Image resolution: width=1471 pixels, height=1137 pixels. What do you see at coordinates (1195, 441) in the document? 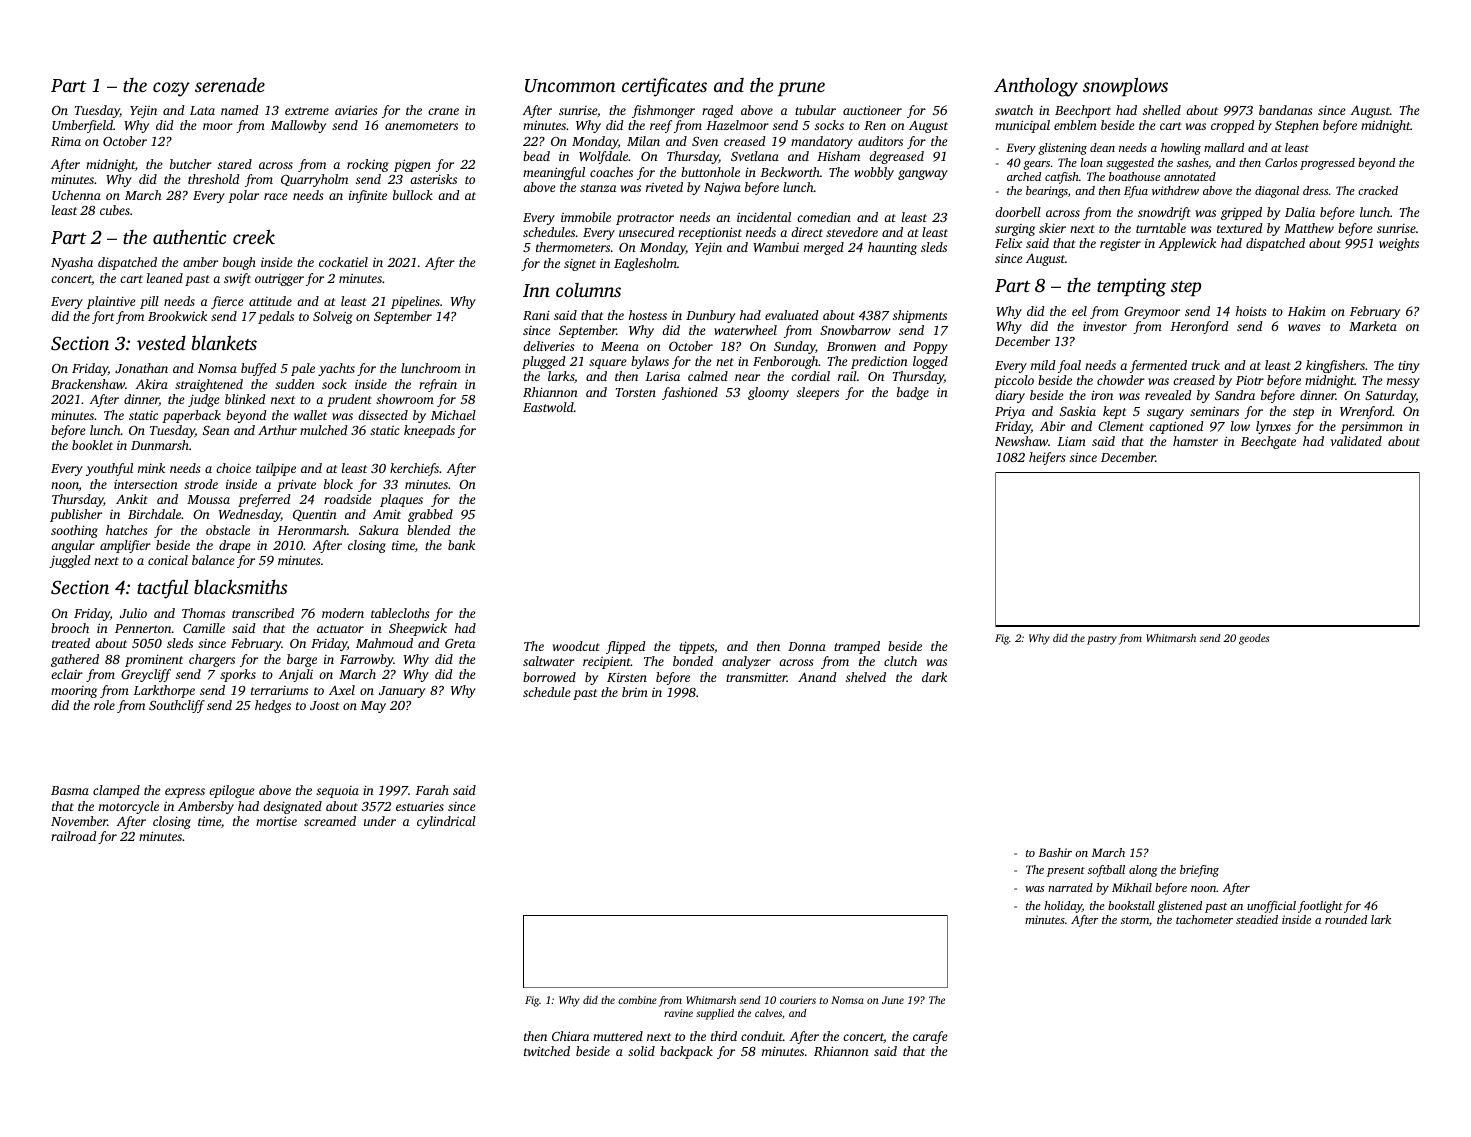
I see `hamster` at bounding box center [1195, 441].
